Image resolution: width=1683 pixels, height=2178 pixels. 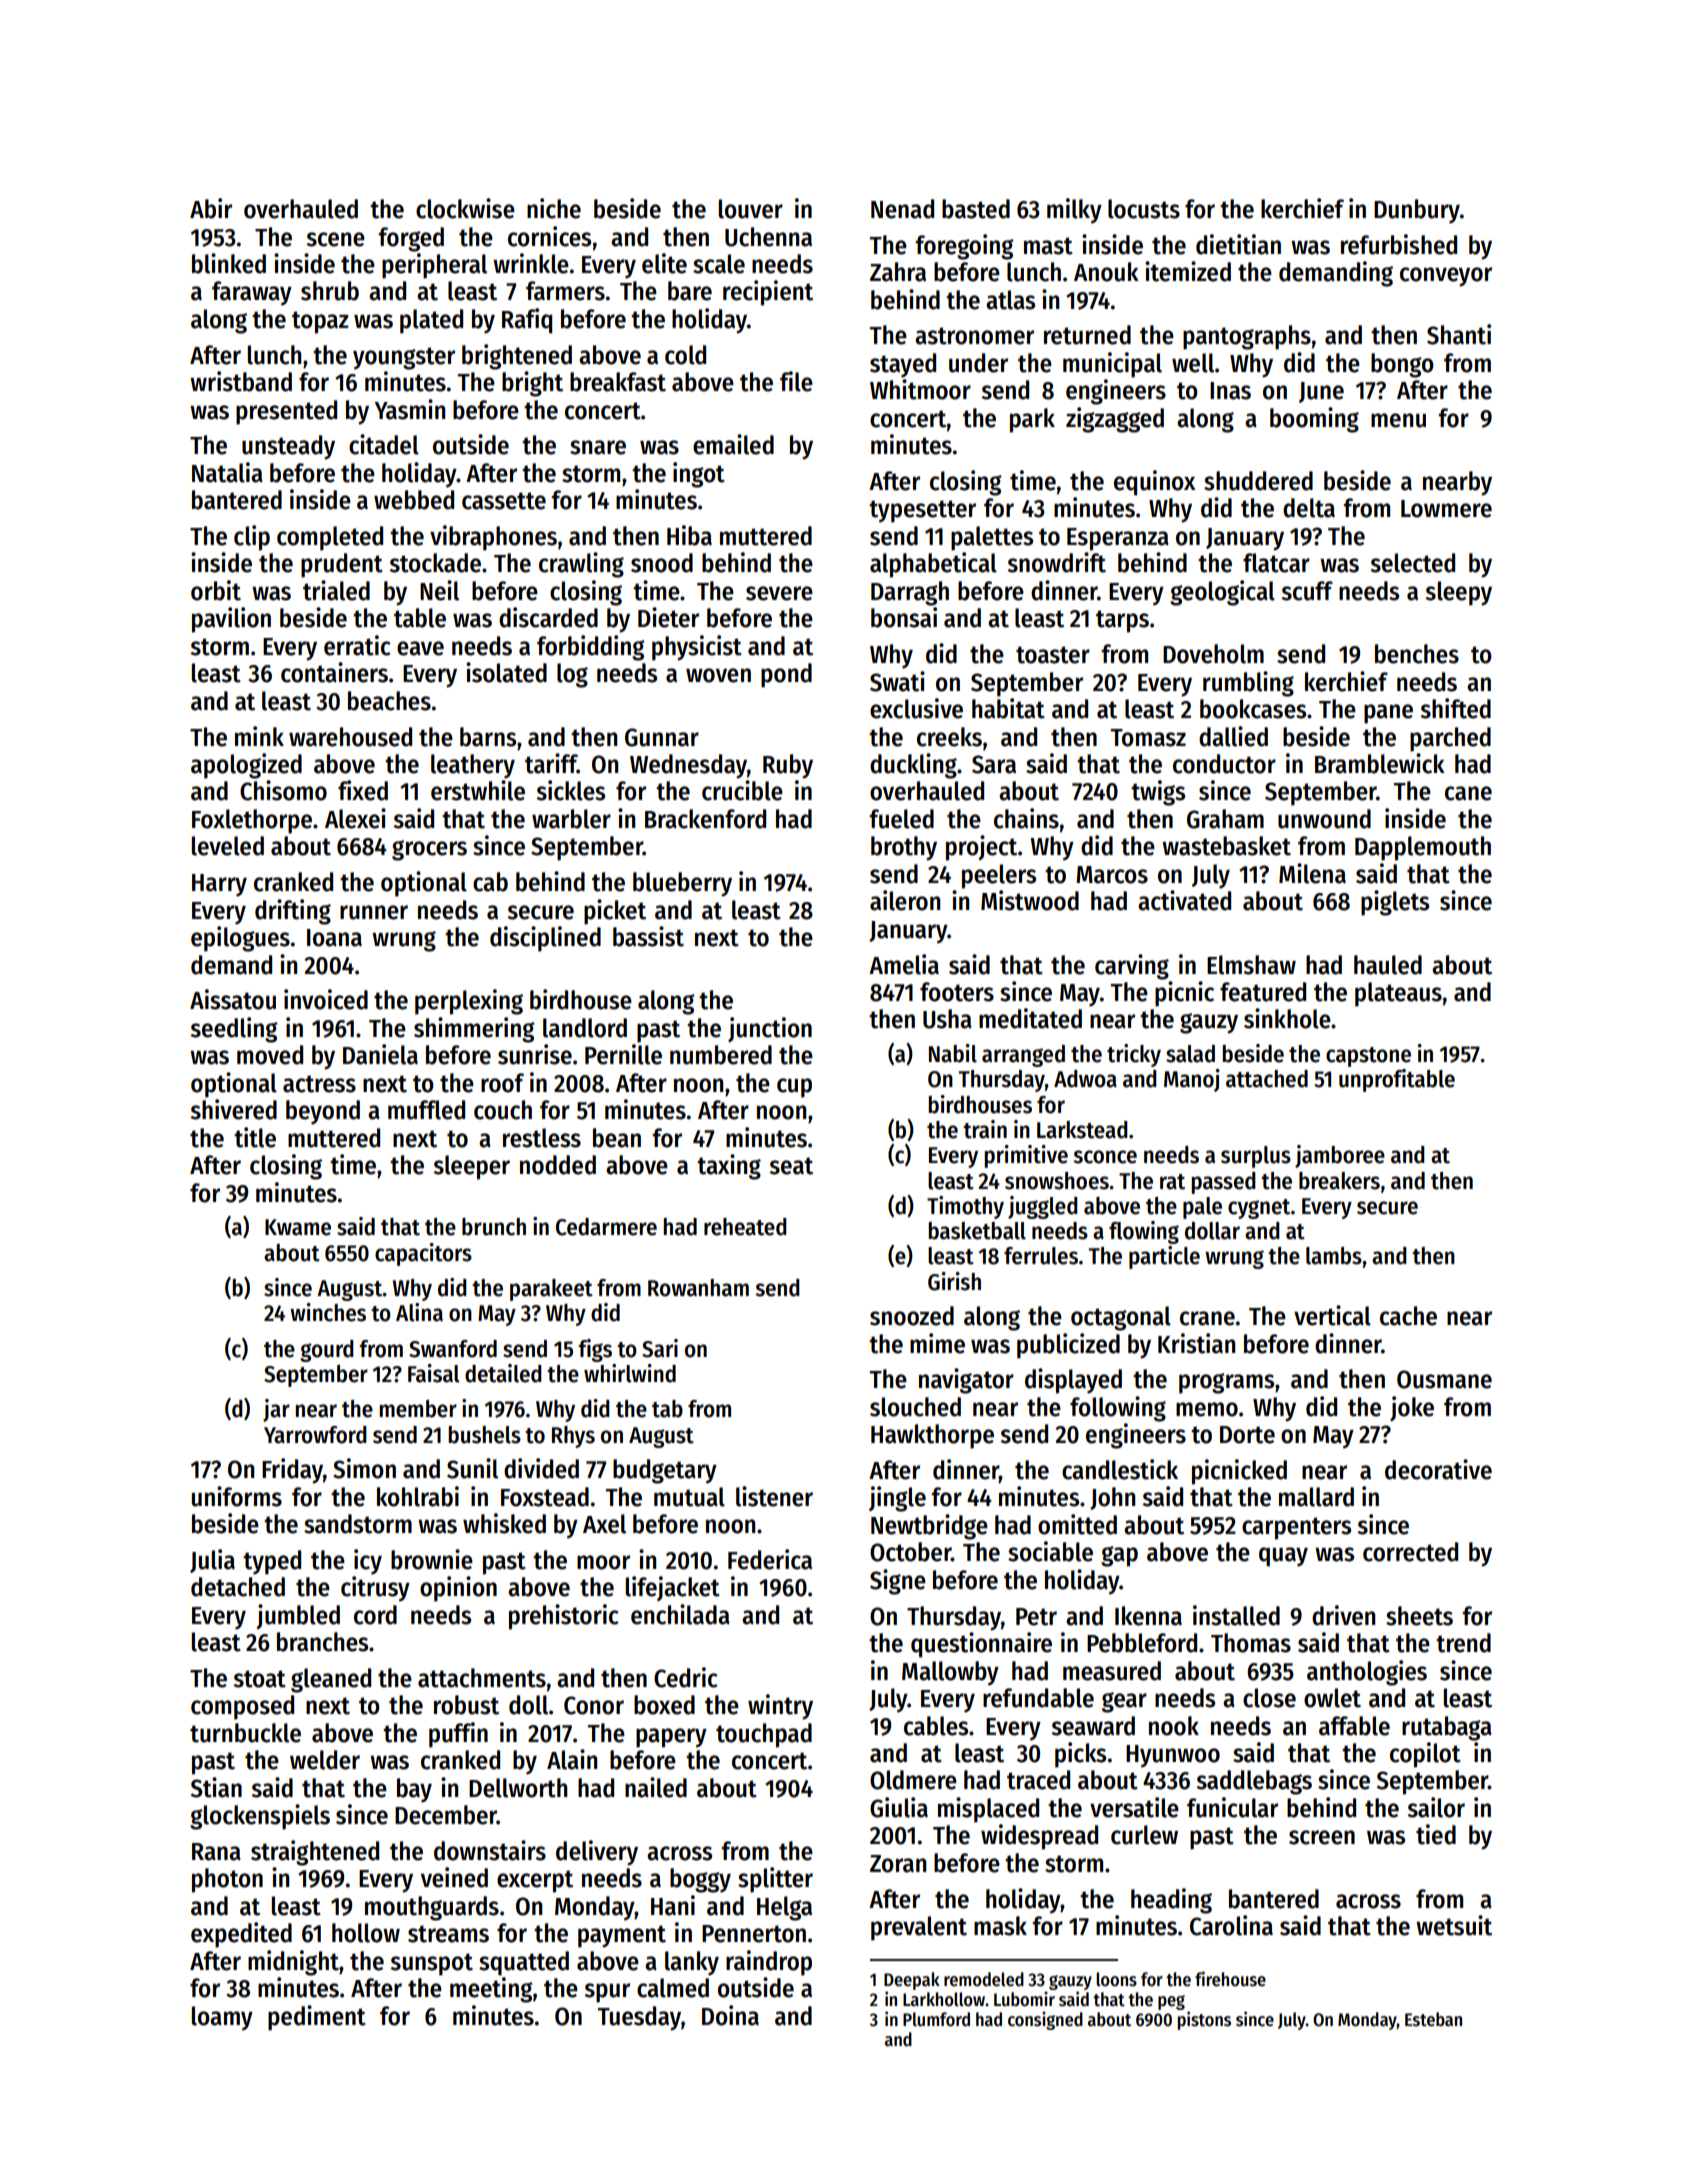 I want to click on Pernille, so click(x=623, y=1054).
